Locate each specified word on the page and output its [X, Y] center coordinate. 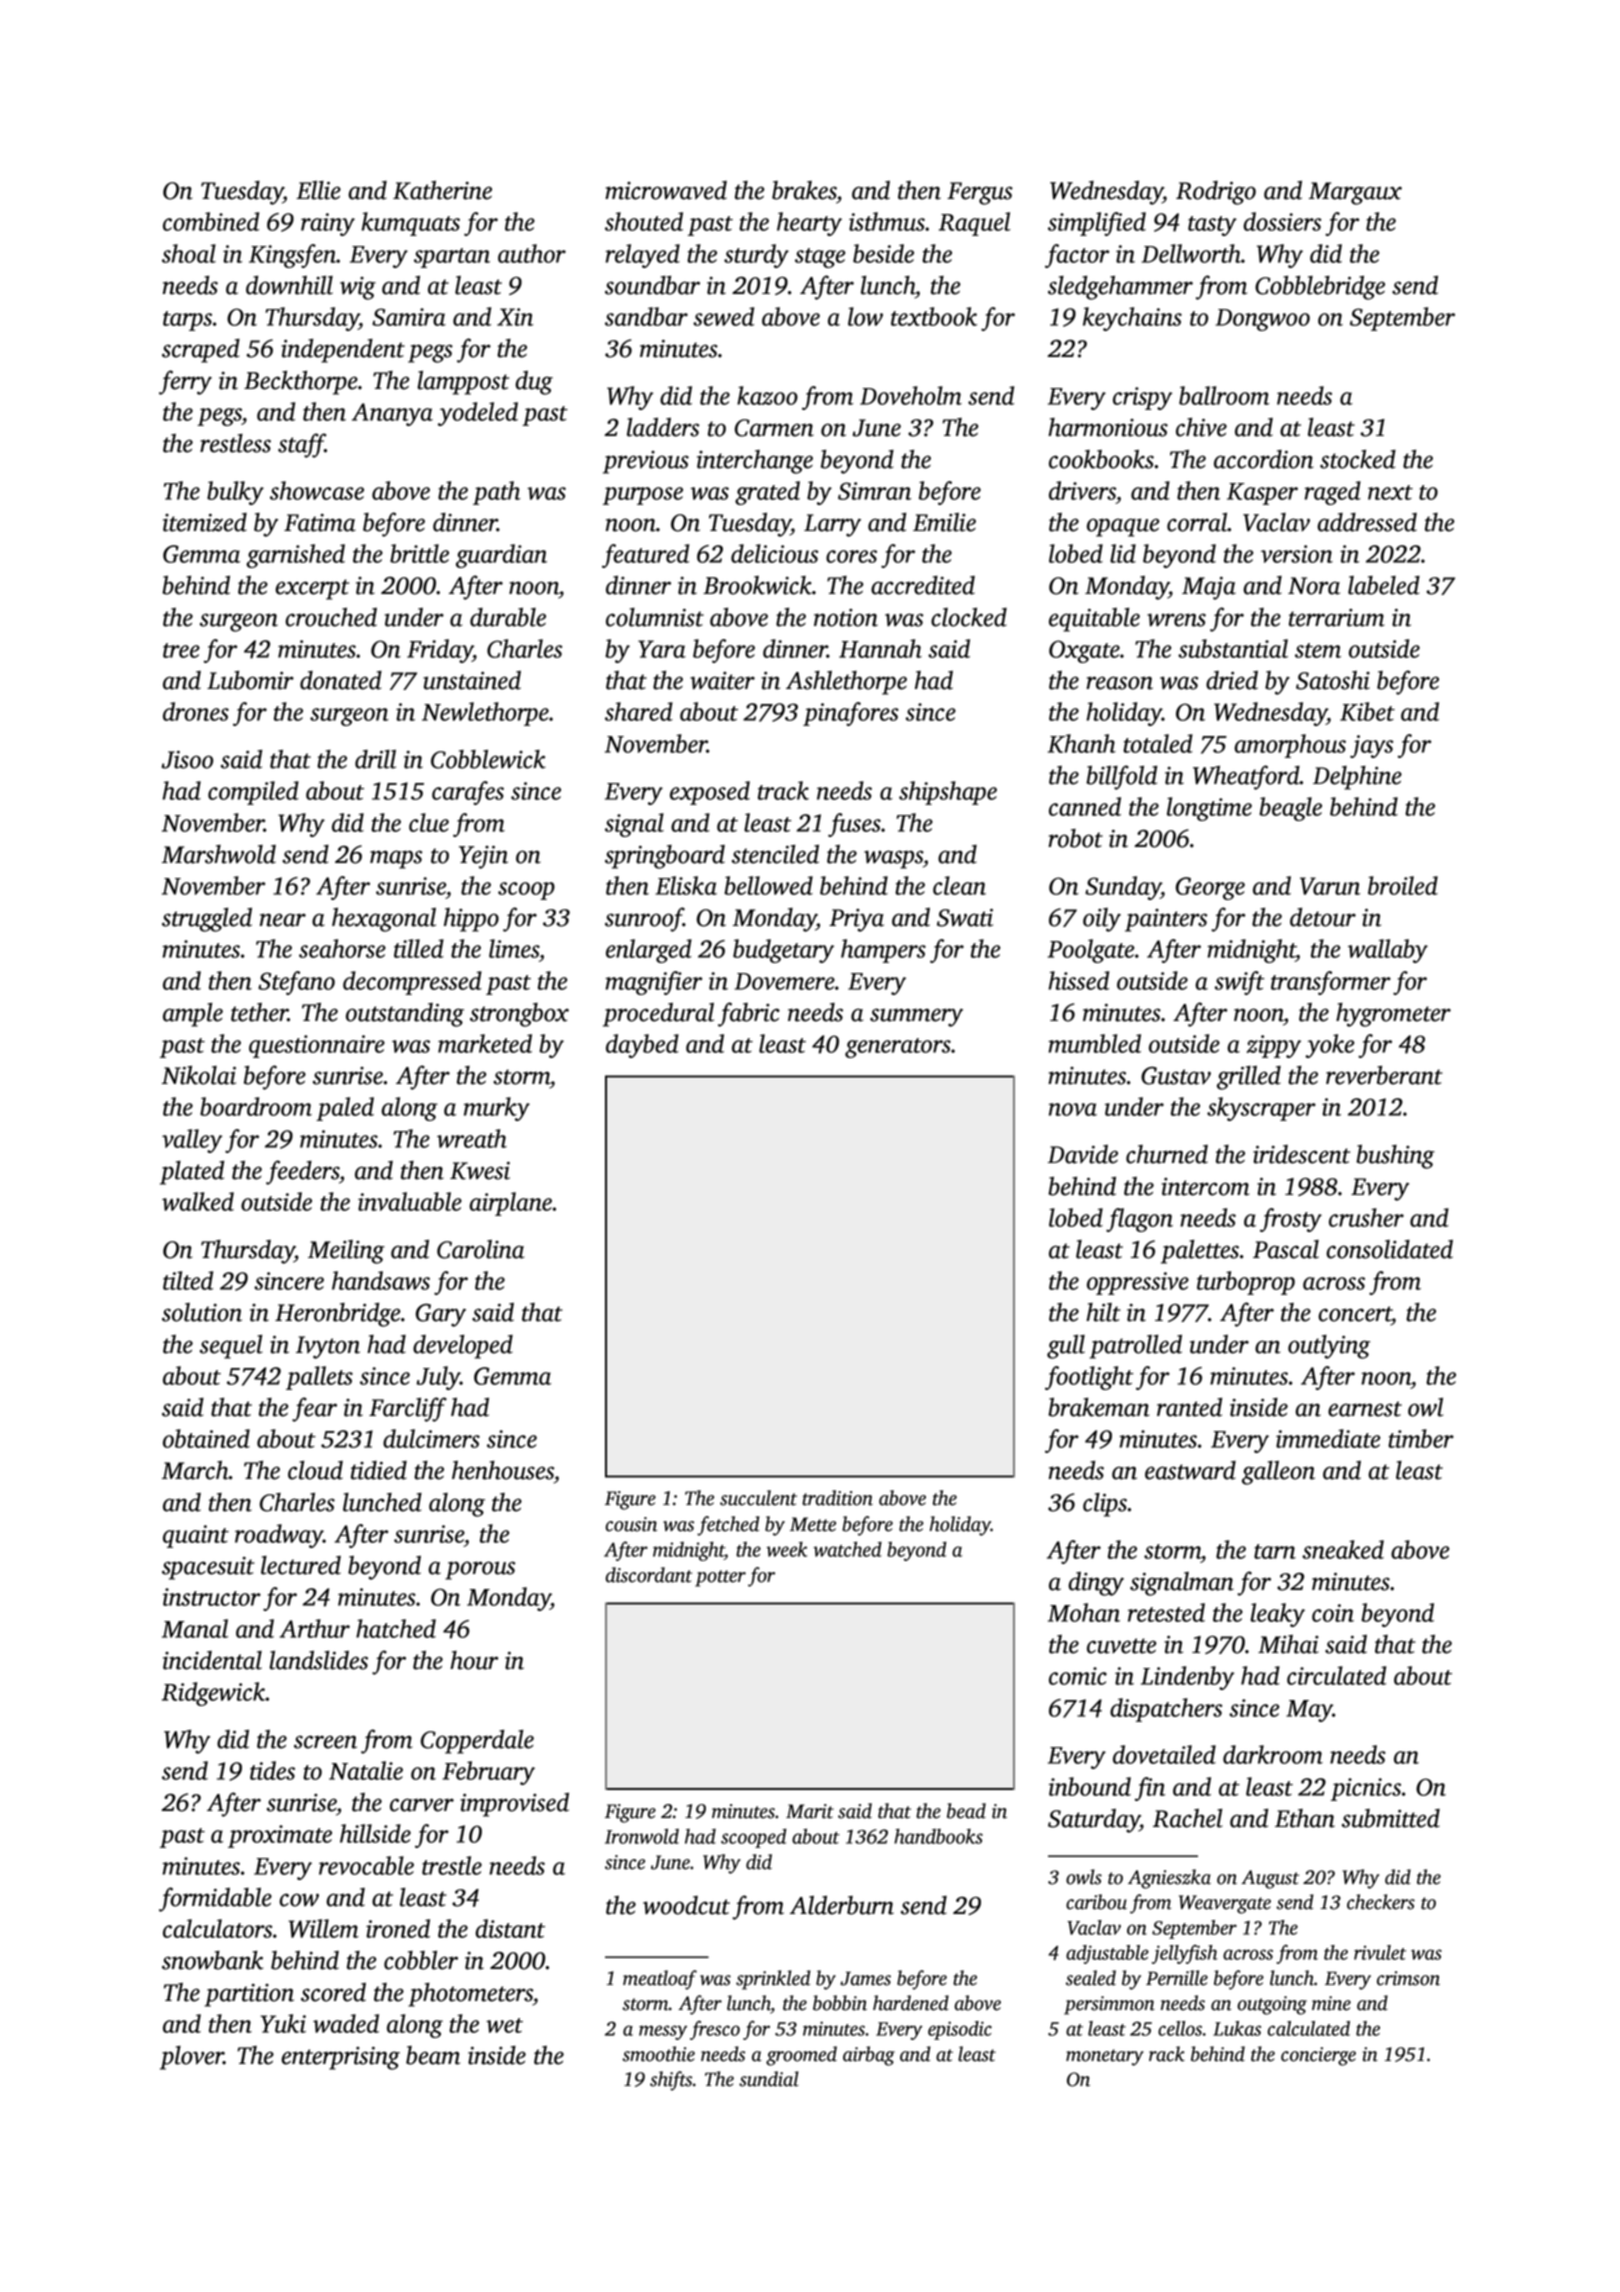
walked [198, 1201]
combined [211, 221]
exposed [710, 793]
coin [1333, 1613]
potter [720, 1578]
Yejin [483, 857]
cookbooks [1101, 459]
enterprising [341, 2058]
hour [474, 1660]
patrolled [1136, 1347]
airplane [511, 1204]
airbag [869, 2056]
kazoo [767, 395]
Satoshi [1333, 680]
